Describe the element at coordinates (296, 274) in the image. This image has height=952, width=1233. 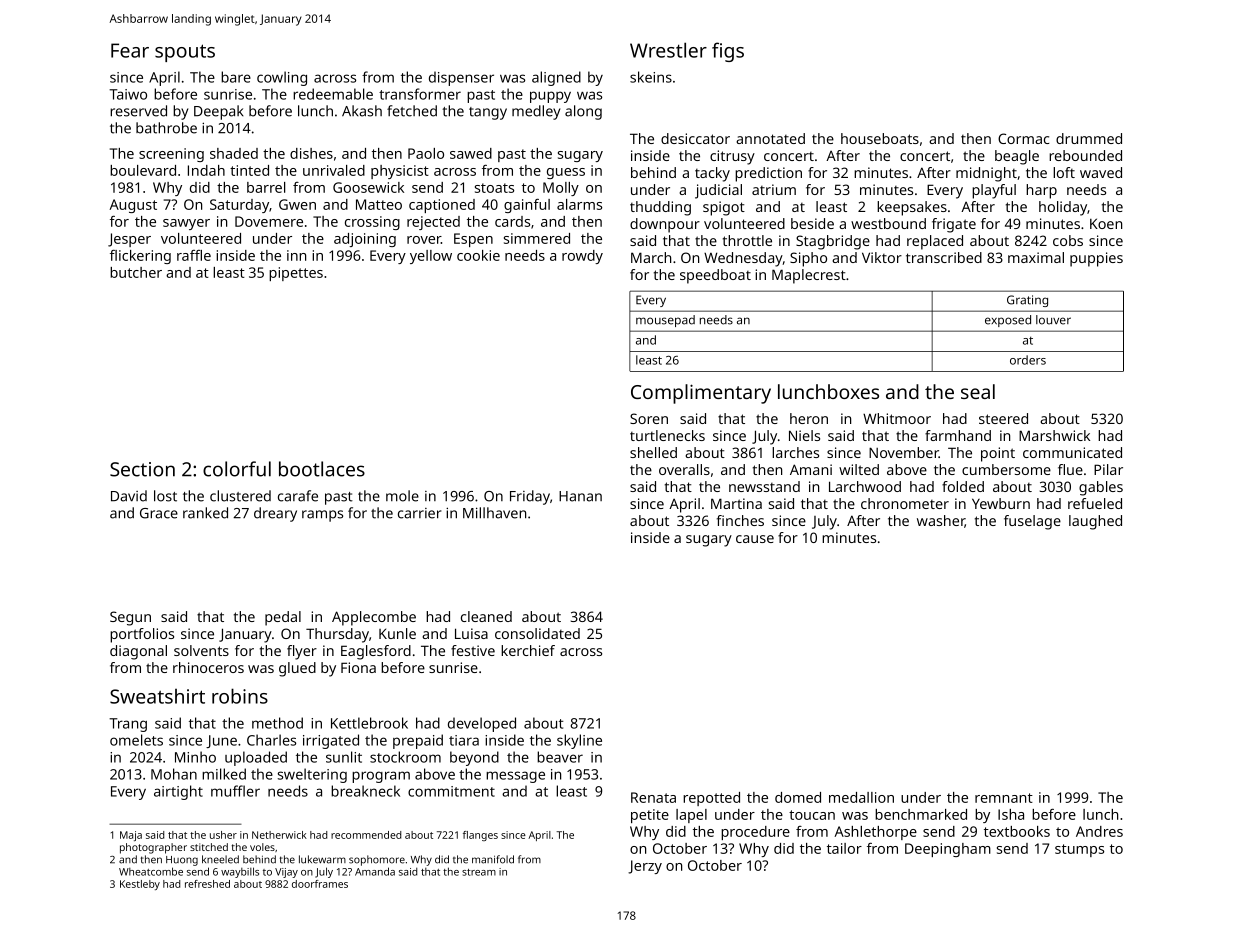
I see `pipettes` at that location.
